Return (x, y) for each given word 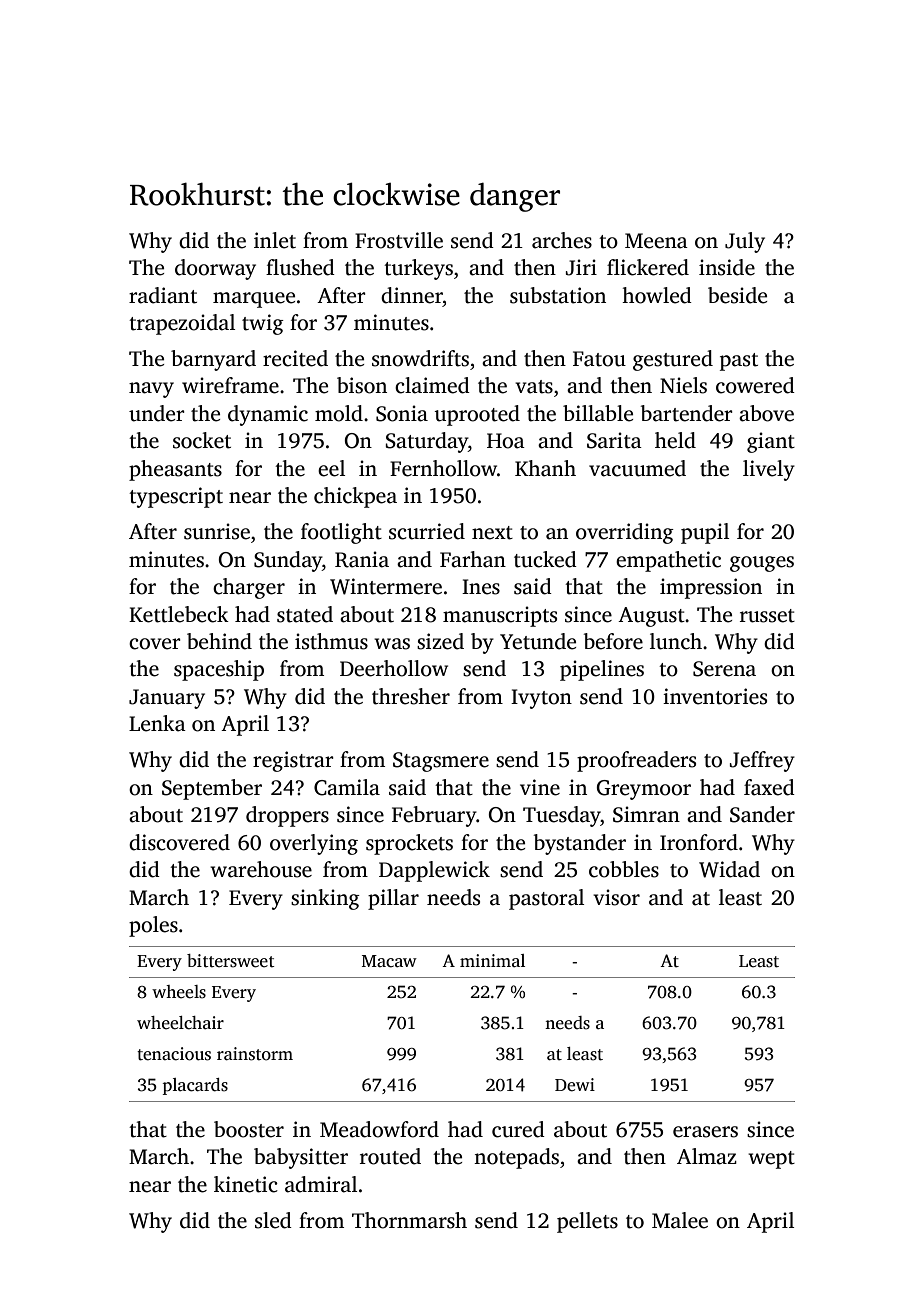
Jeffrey (762, 761)
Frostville (399, 240)
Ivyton (541, 699)
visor (616, 897)
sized (440, 641)
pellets (587, 1222)
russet (767, 616)
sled (273, 1220)
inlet (275, 240)
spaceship (219, 670)
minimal (492, 960)
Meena (656, 241)
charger (249, 588)
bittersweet (231, 961)
